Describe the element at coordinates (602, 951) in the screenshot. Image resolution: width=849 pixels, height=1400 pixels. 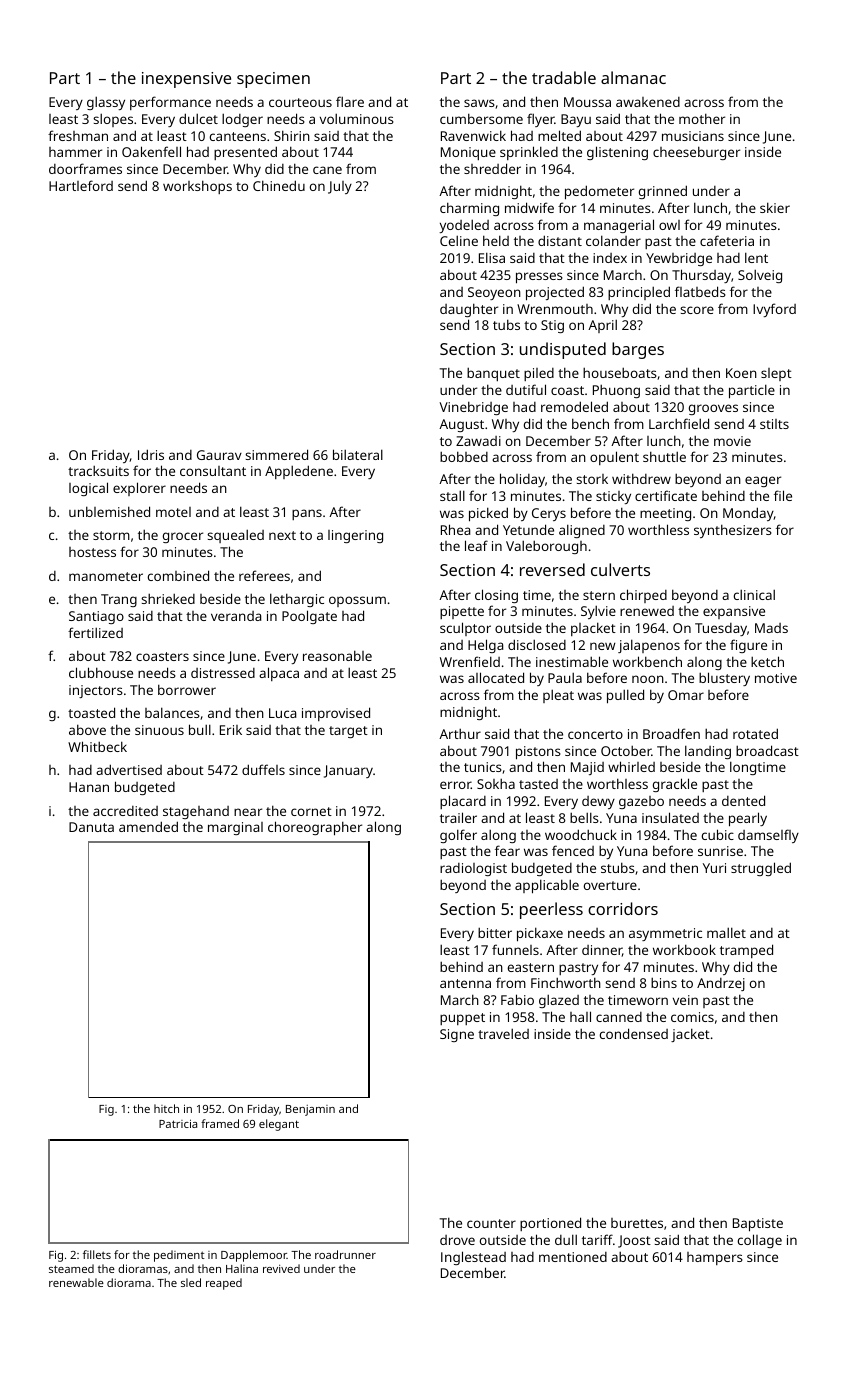
I see `dinner` at that location.
